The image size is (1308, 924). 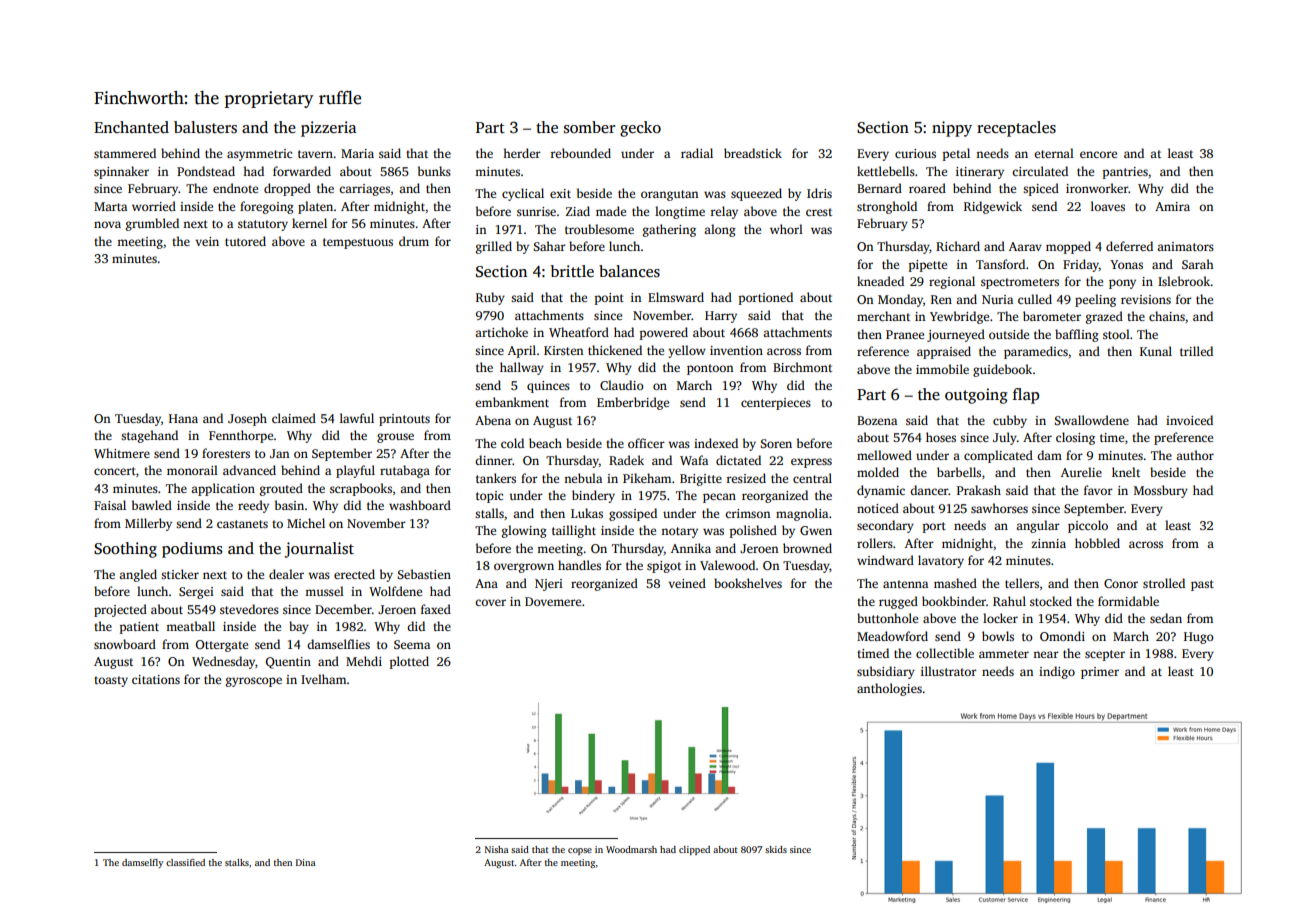 What do you see at coordinates (107, 224) in the screenshot?
I see `nova` at bounding box center [107, 224].
